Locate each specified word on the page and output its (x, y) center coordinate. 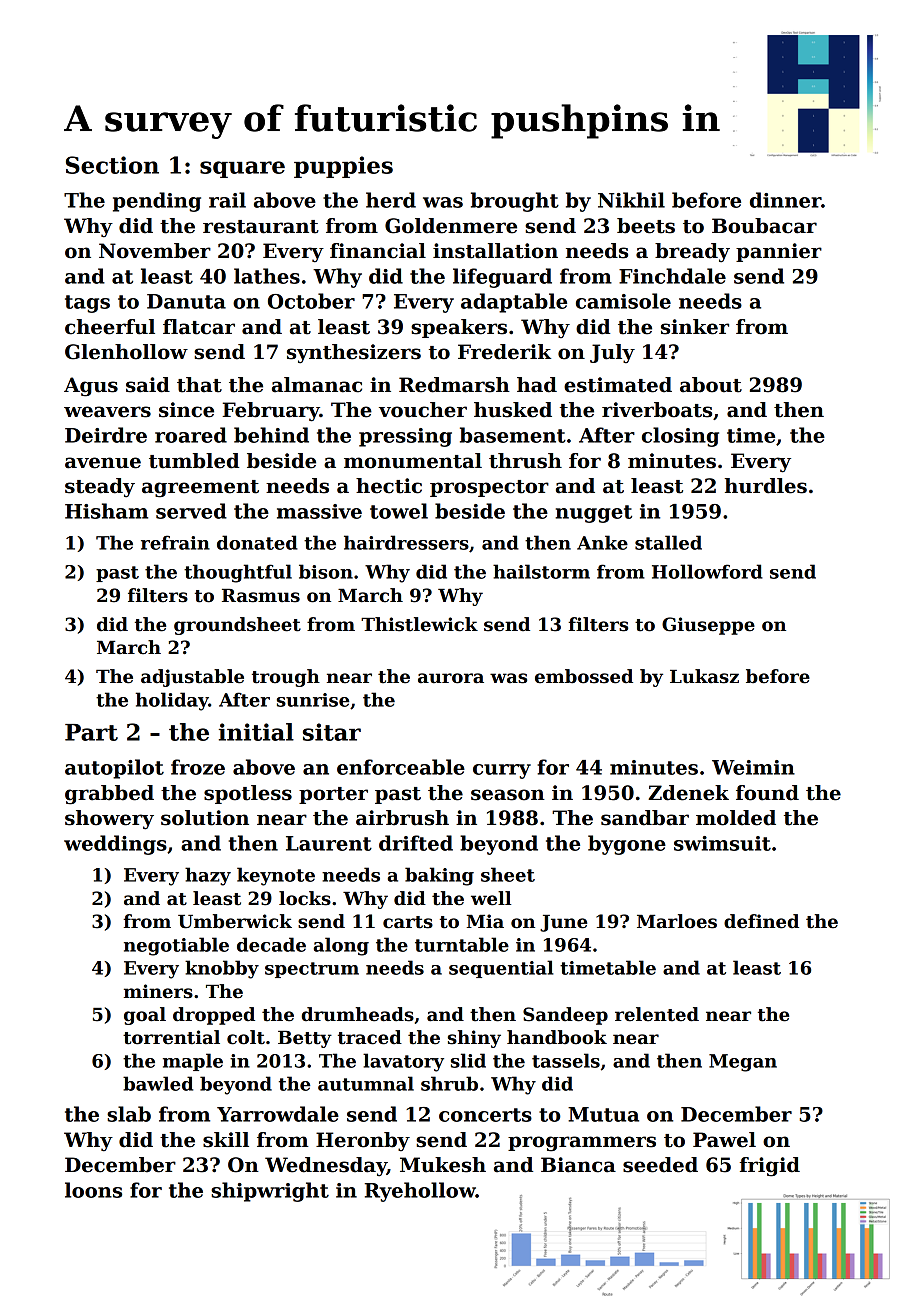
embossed (584, 676)
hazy (208, 876)
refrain (175, 542)
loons (93, 1190)
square (242, 169)
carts (408, 922)
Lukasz (704, 676)
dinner (785, 200)
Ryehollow (420, 1192)
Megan (743, 1063)
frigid (770, 1167)
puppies (343, 167)
